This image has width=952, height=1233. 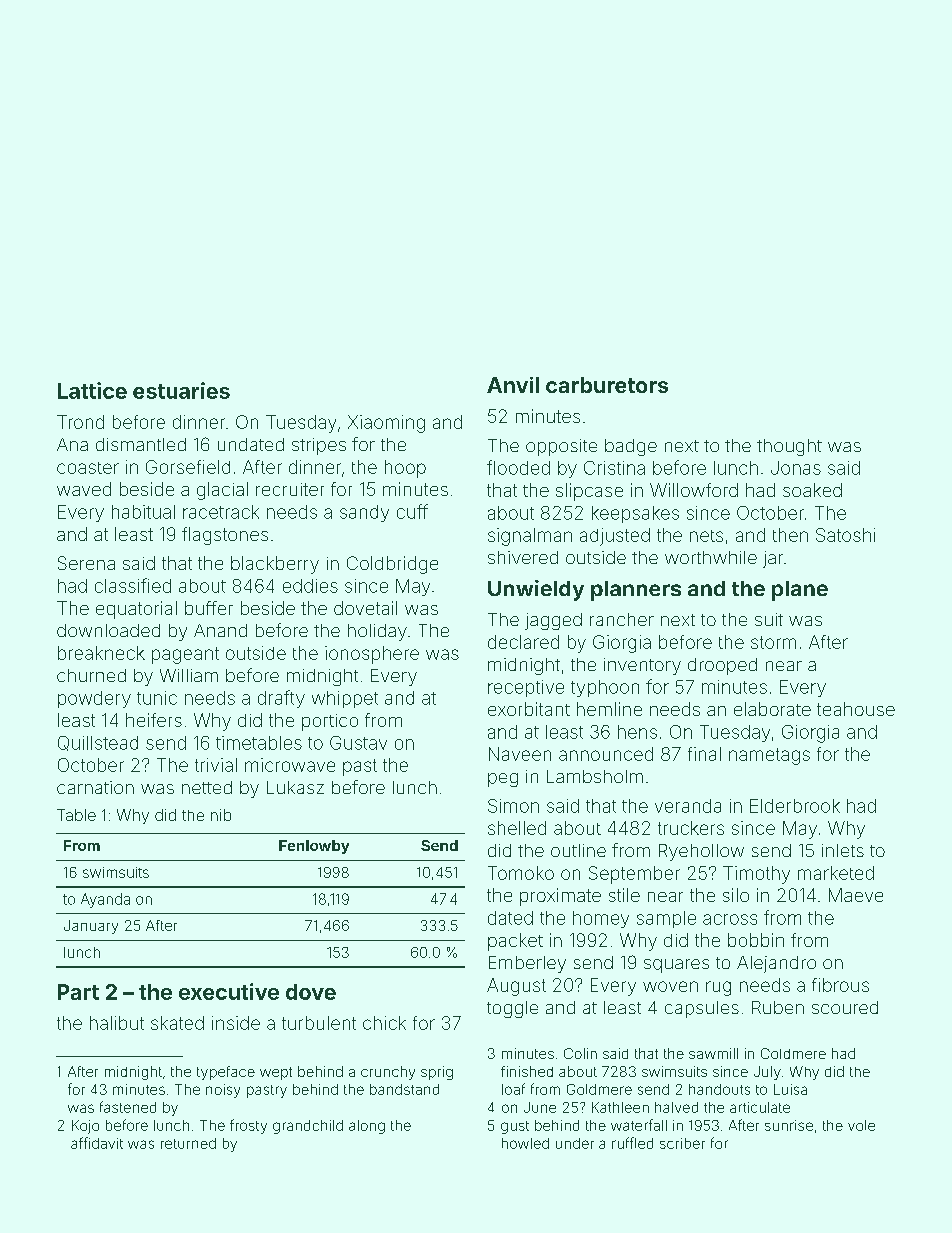 What do you see at coordinates (836, 873) in the image?
I see `marketed` at bounding box center [836, 873].
